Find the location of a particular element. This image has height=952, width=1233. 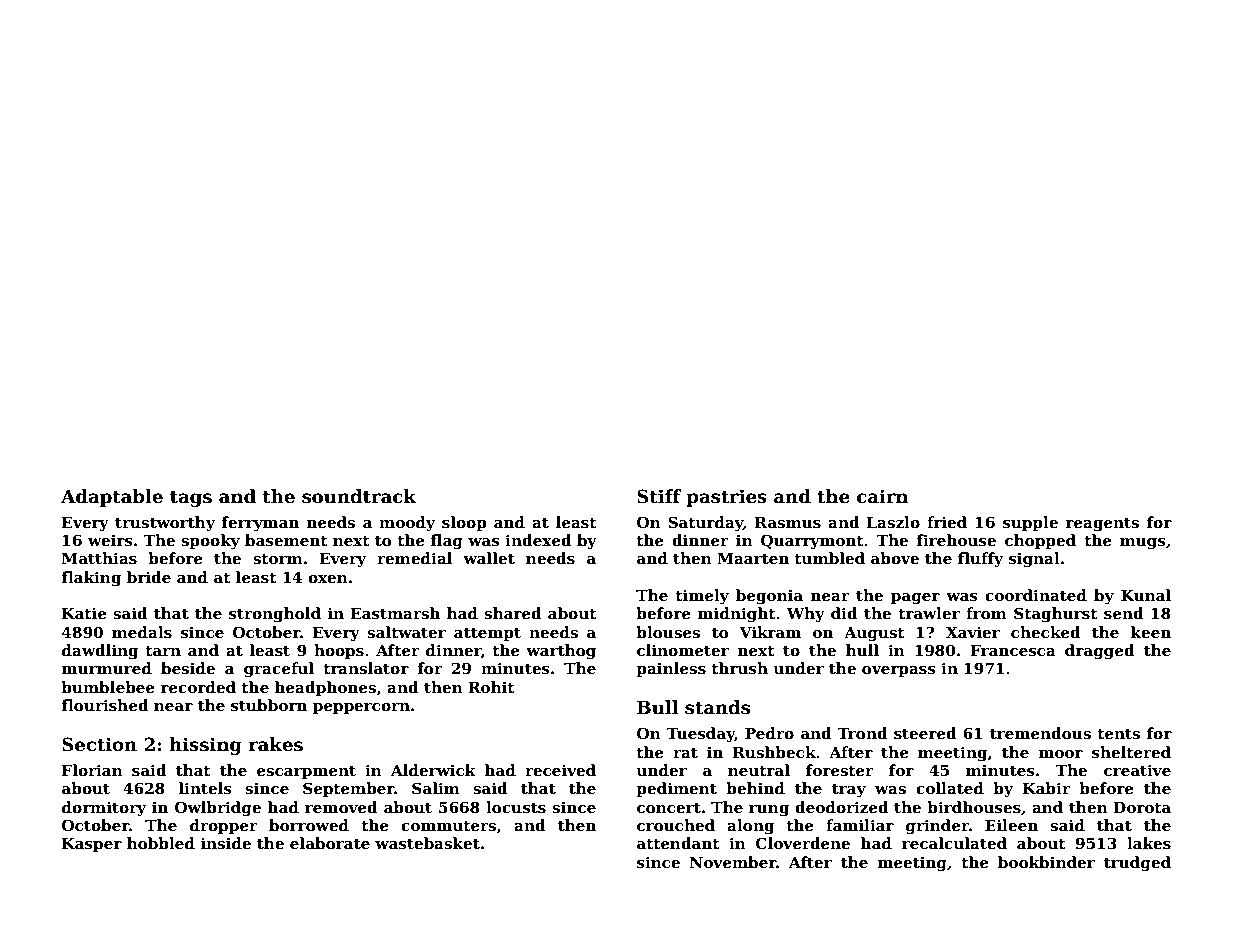

elaborate is located at coordinates (330, 843).
